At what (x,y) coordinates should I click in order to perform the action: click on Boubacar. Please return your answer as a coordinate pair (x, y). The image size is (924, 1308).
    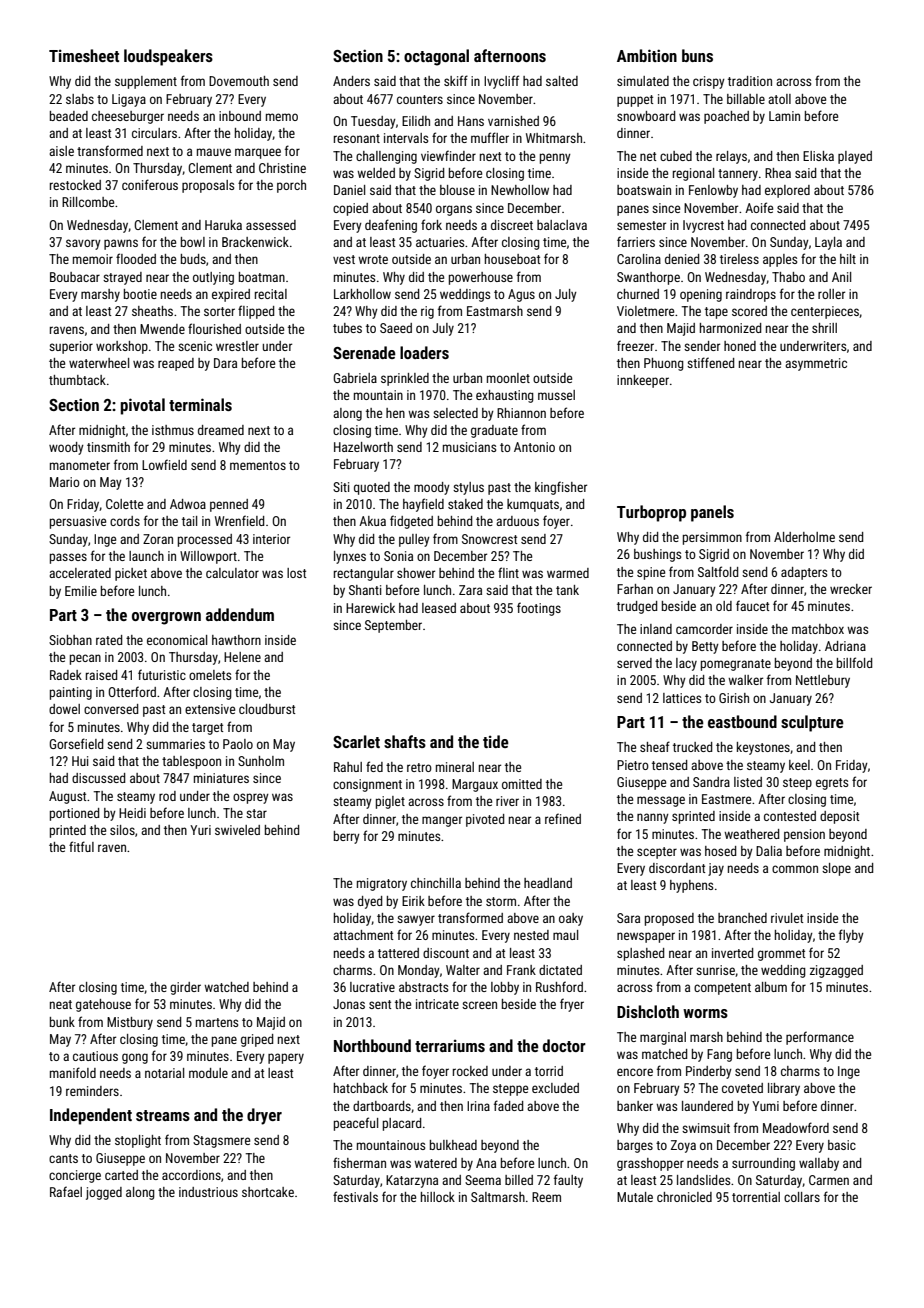
    Looking at the image, I should click on (75, 277).
